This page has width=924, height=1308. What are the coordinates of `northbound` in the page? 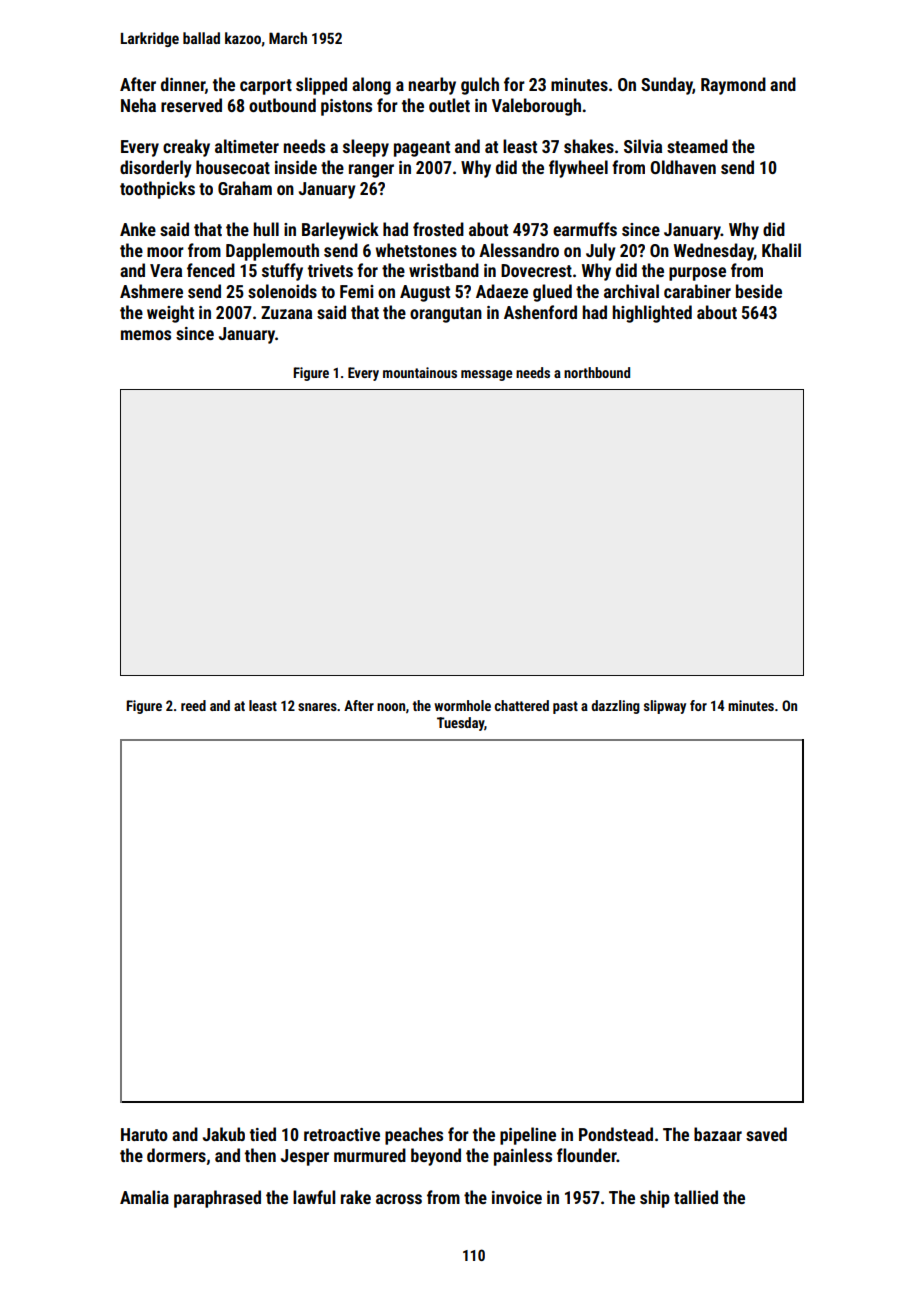 It's located at (597, 372).
